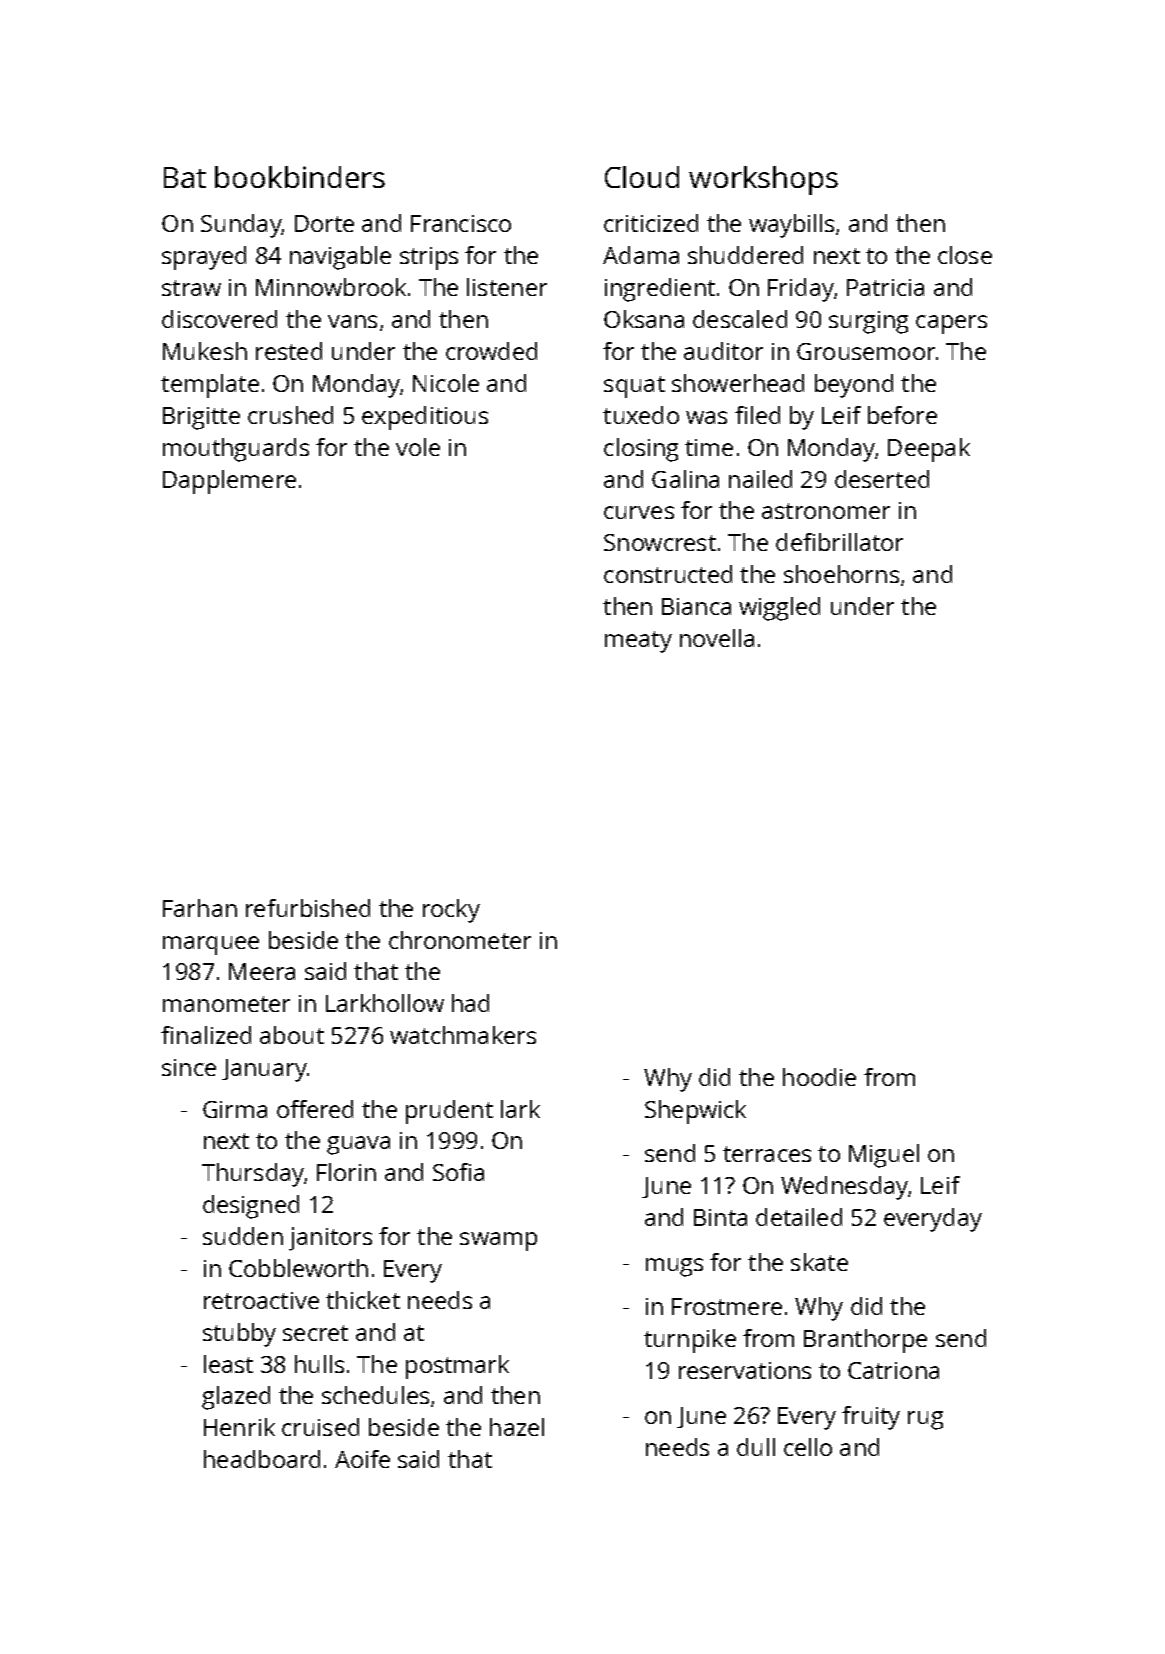 The width and height of the screenshot is (1165, 1654). Describe the element at coordinates (470, 1003) in the screenshot. I see `had` at that location.
